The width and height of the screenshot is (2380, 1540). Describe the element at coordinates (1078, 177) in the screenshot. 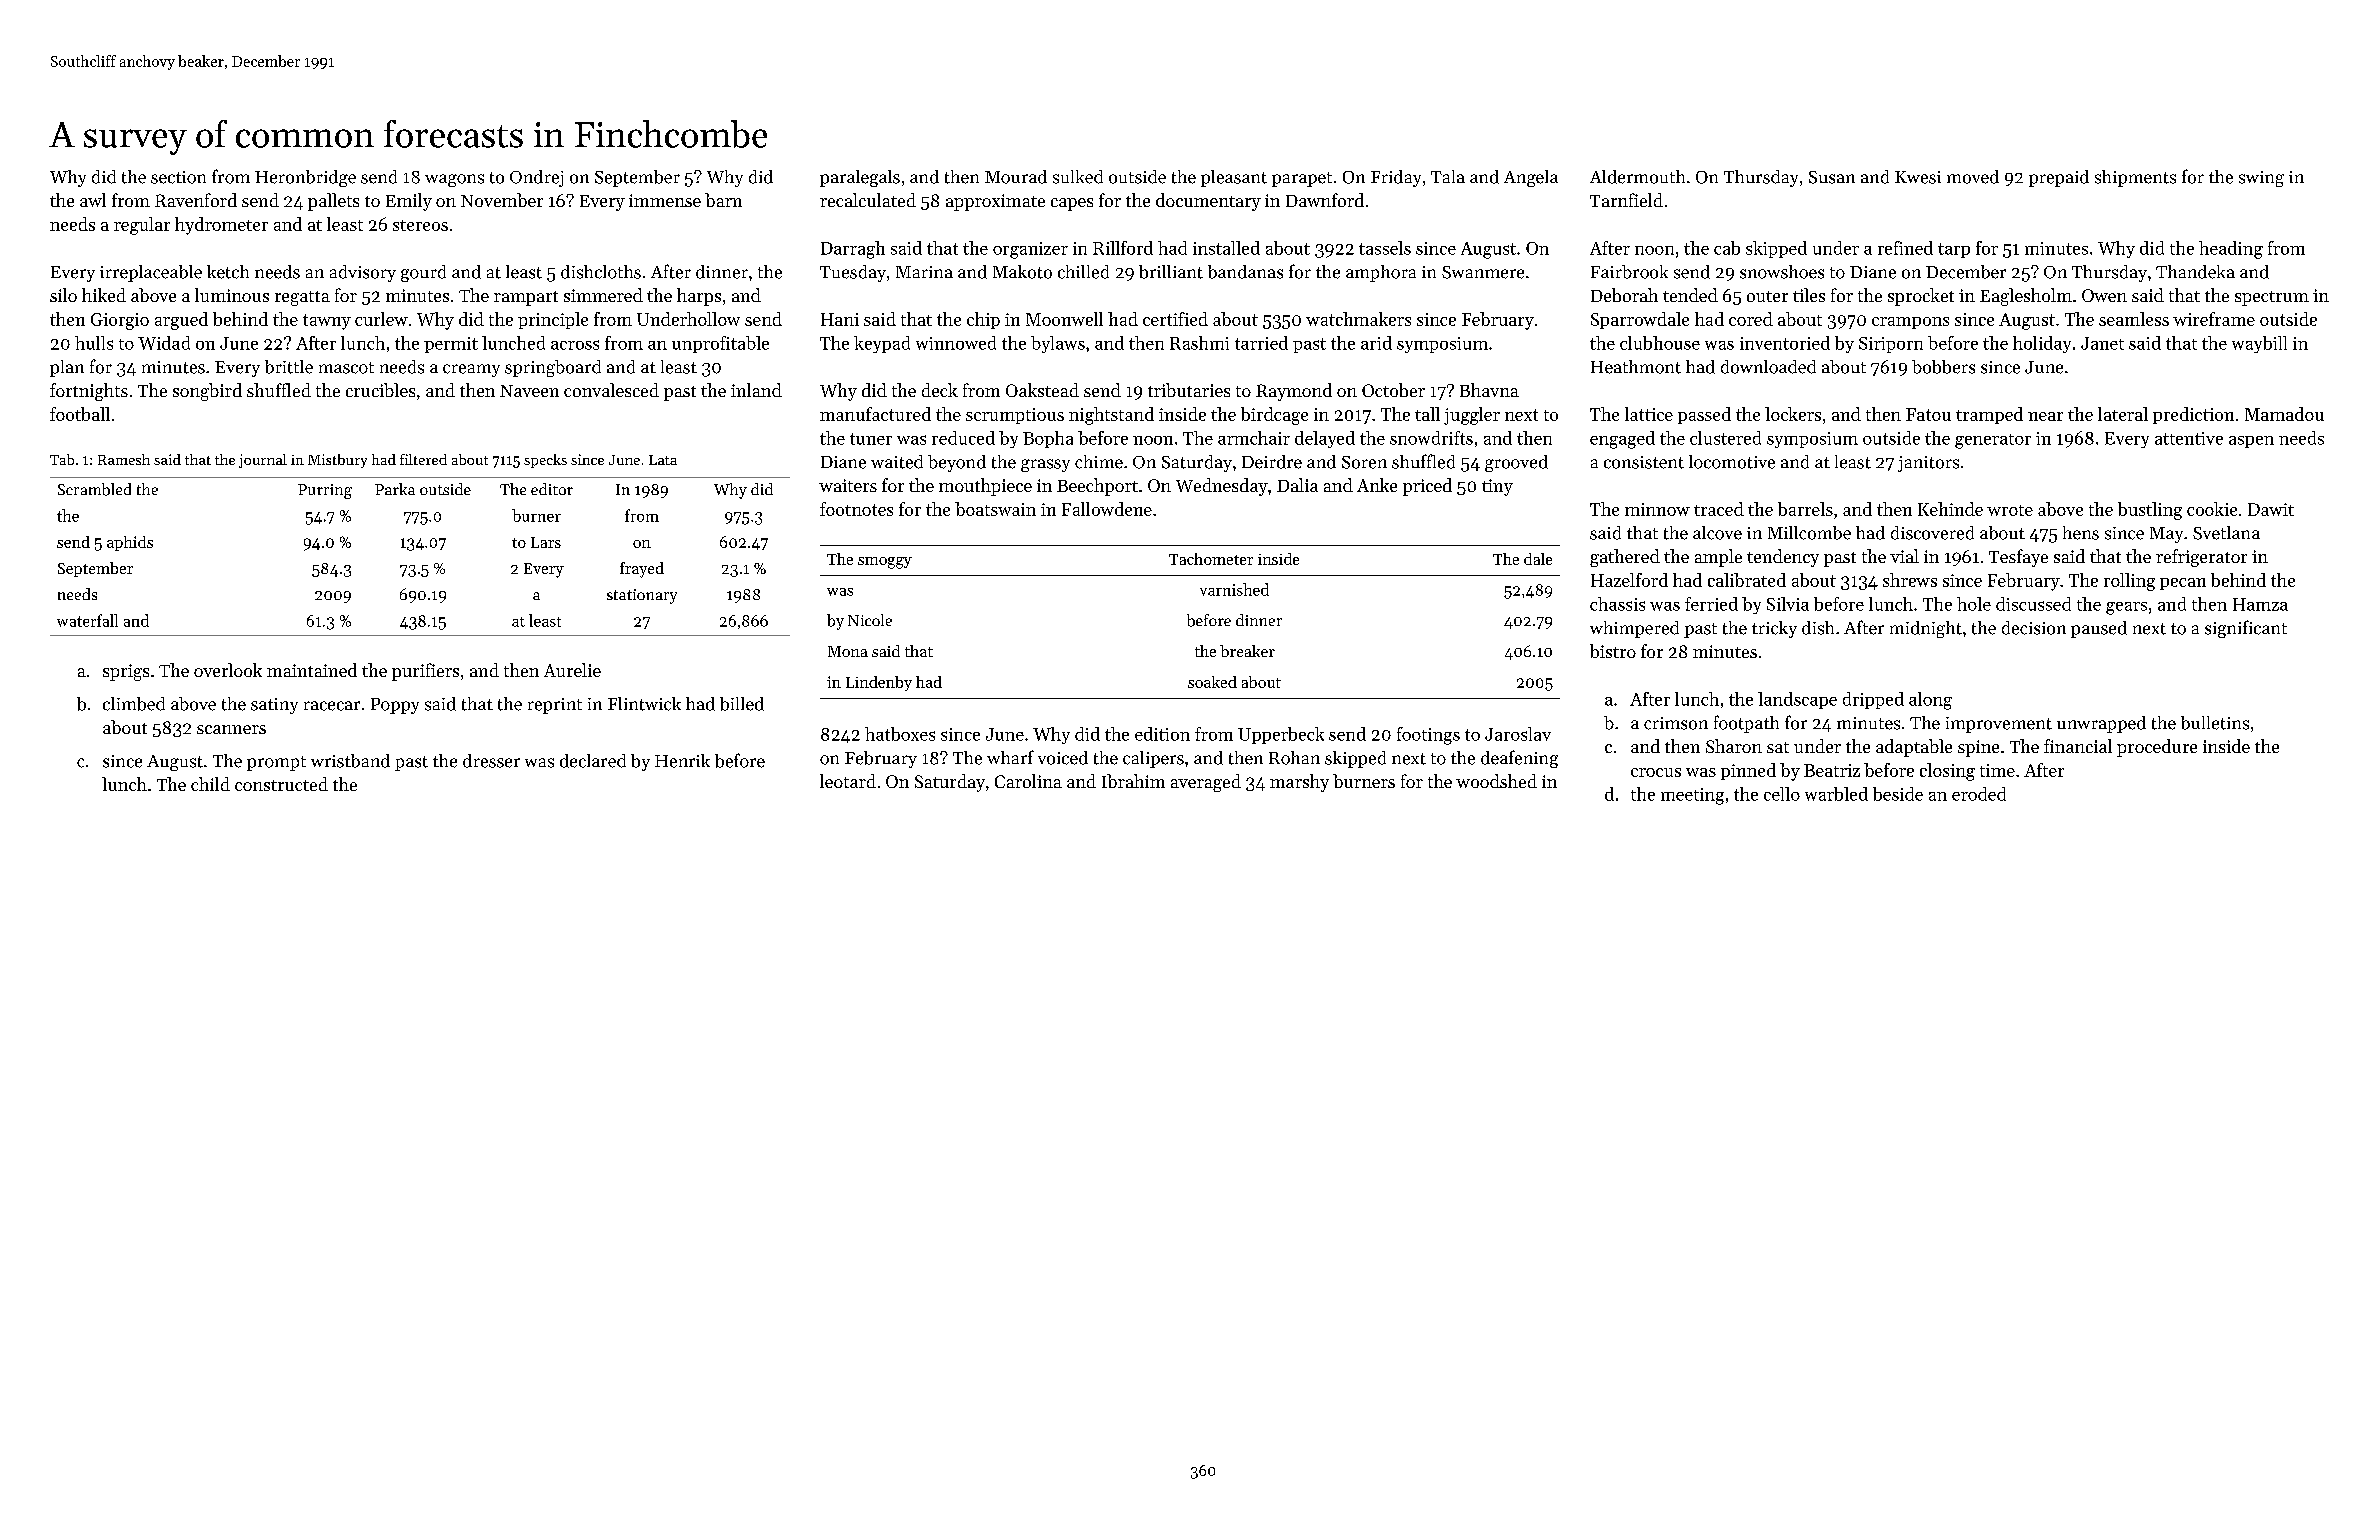

I see `sulked` at that location.
